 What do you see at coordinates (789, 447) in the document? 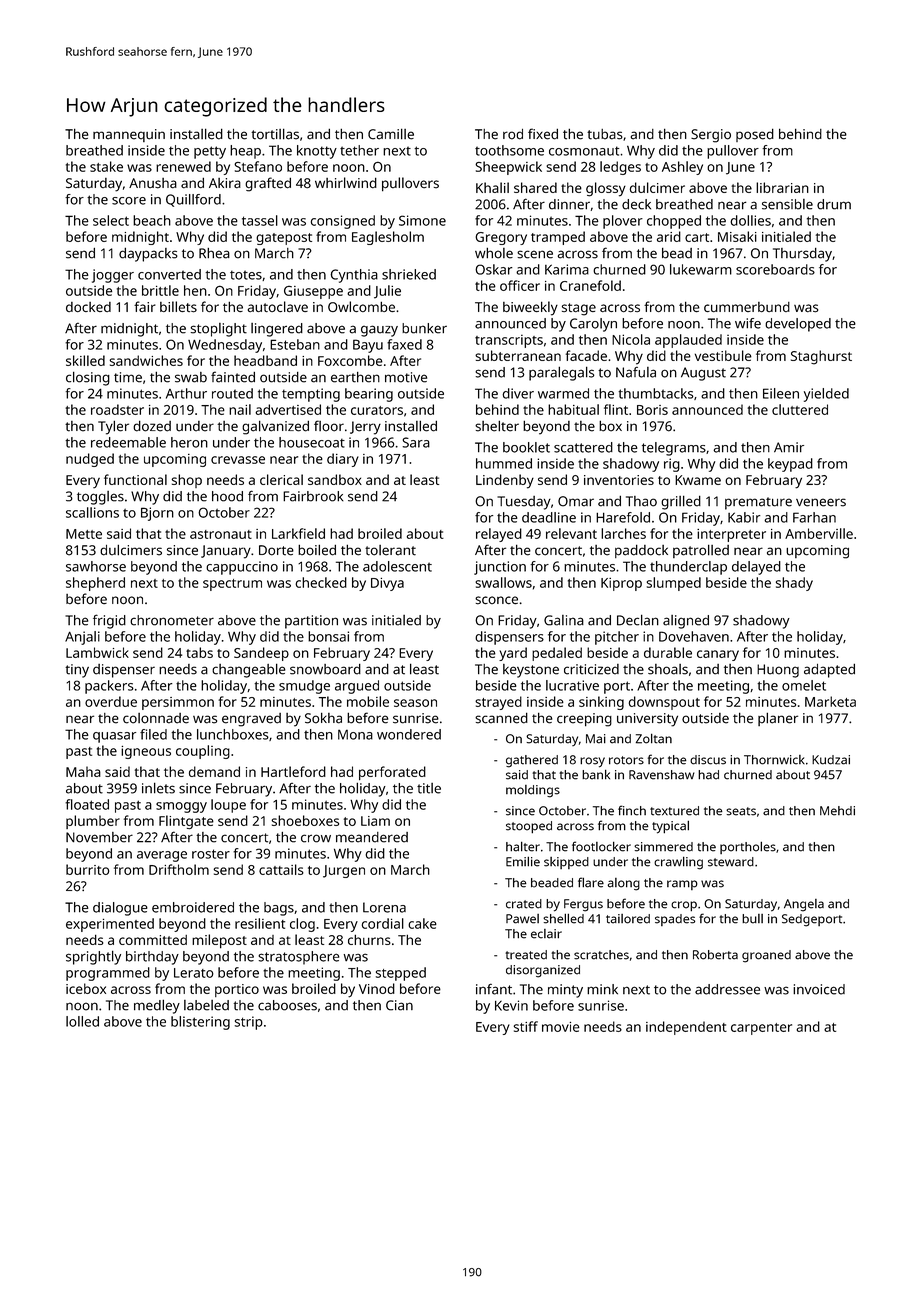
I see `Amir` at bounding box center [789, 447].
